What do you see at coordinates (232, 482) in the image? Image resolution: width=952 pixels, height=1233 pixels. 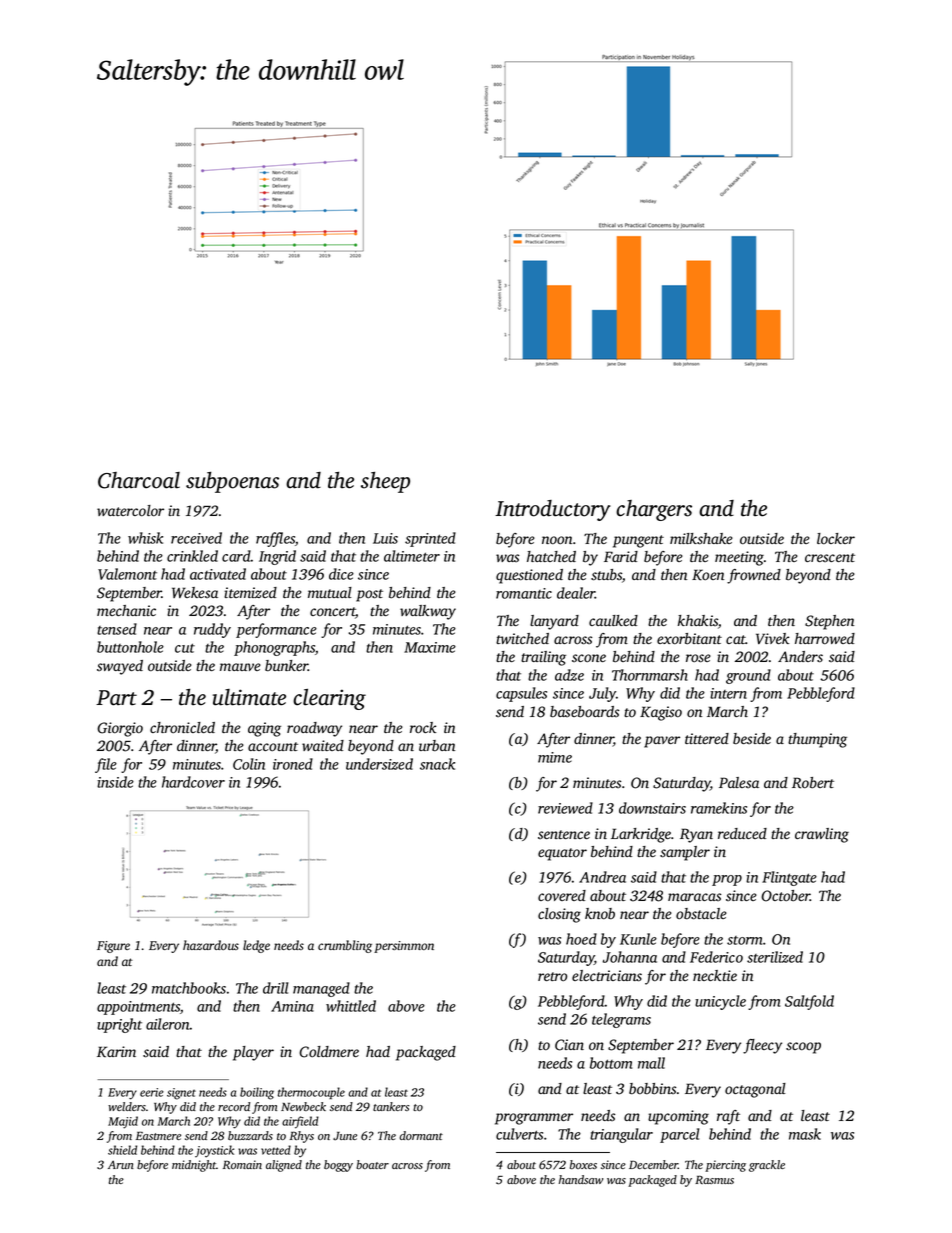 I see `subpoenas` at bounding box center [232, 482].
